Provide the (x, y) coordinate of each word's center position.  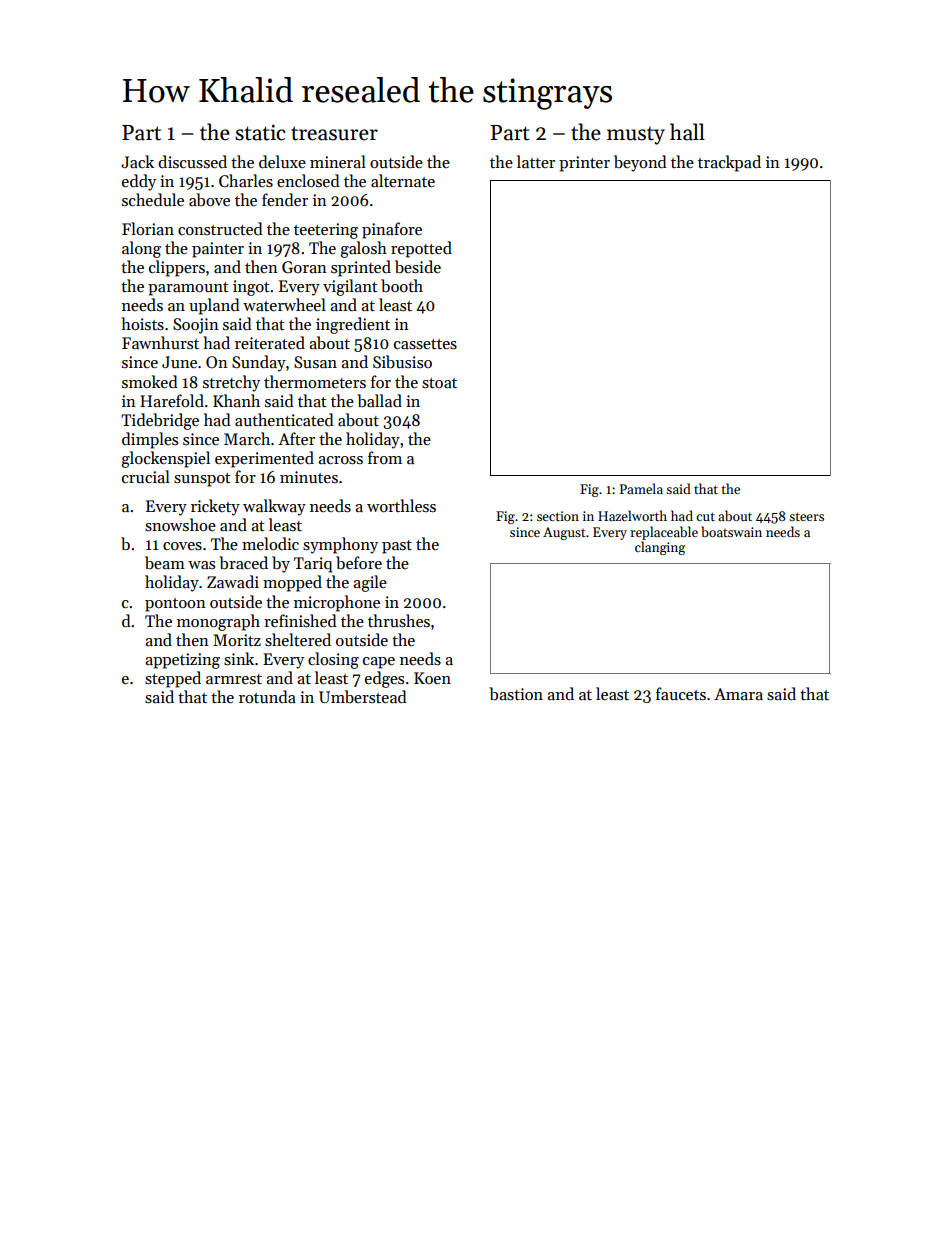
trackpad (729, 163)
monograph (218, 622)
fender (285, 199)
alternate (403, 180)
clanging (660, 548)
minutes (309, 477)
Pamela (641, 488)
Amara (738, 694)
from (385, 457)
